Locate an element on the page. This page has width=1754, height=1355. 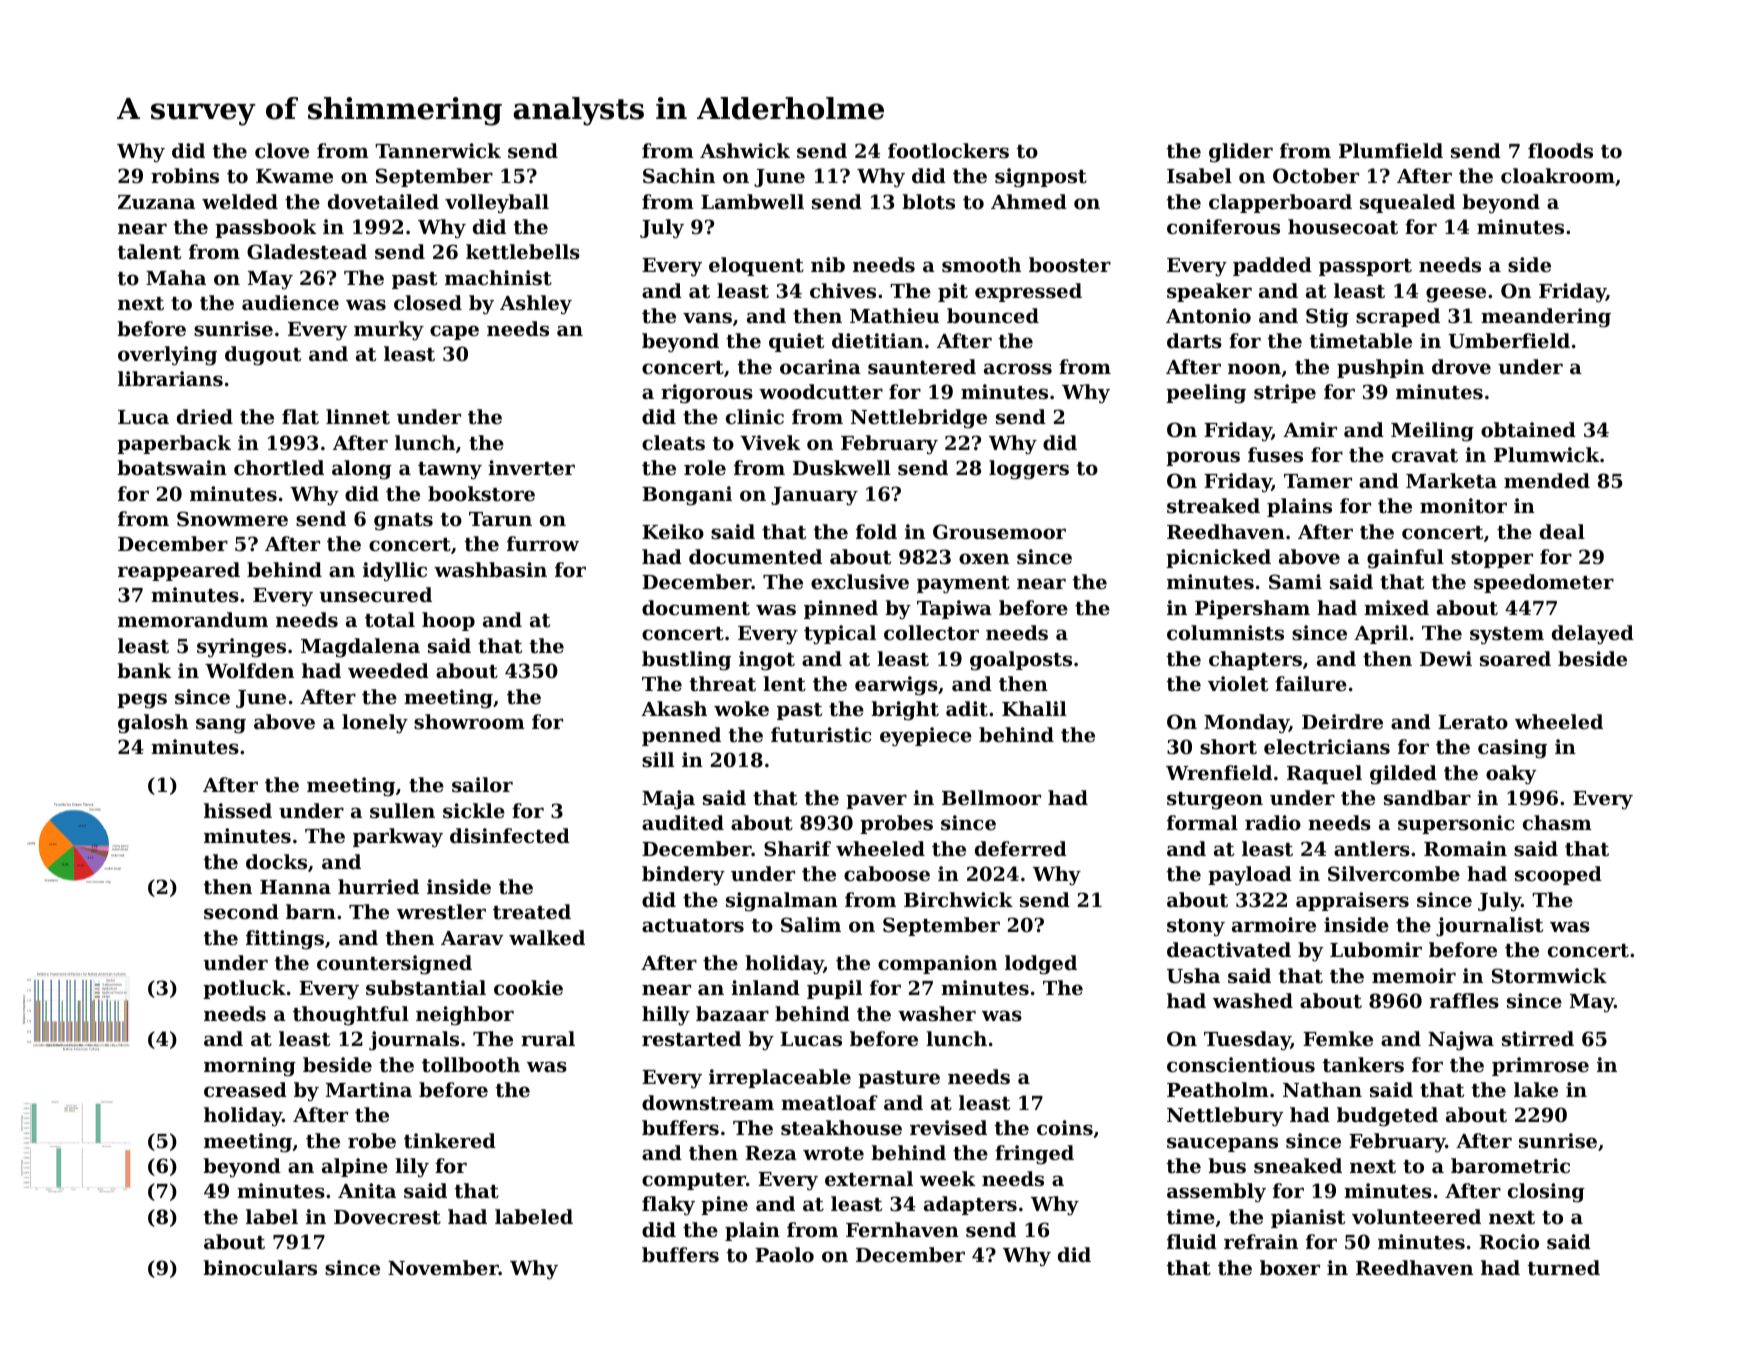
Tannerwick is located at coordinates (438, 150).
